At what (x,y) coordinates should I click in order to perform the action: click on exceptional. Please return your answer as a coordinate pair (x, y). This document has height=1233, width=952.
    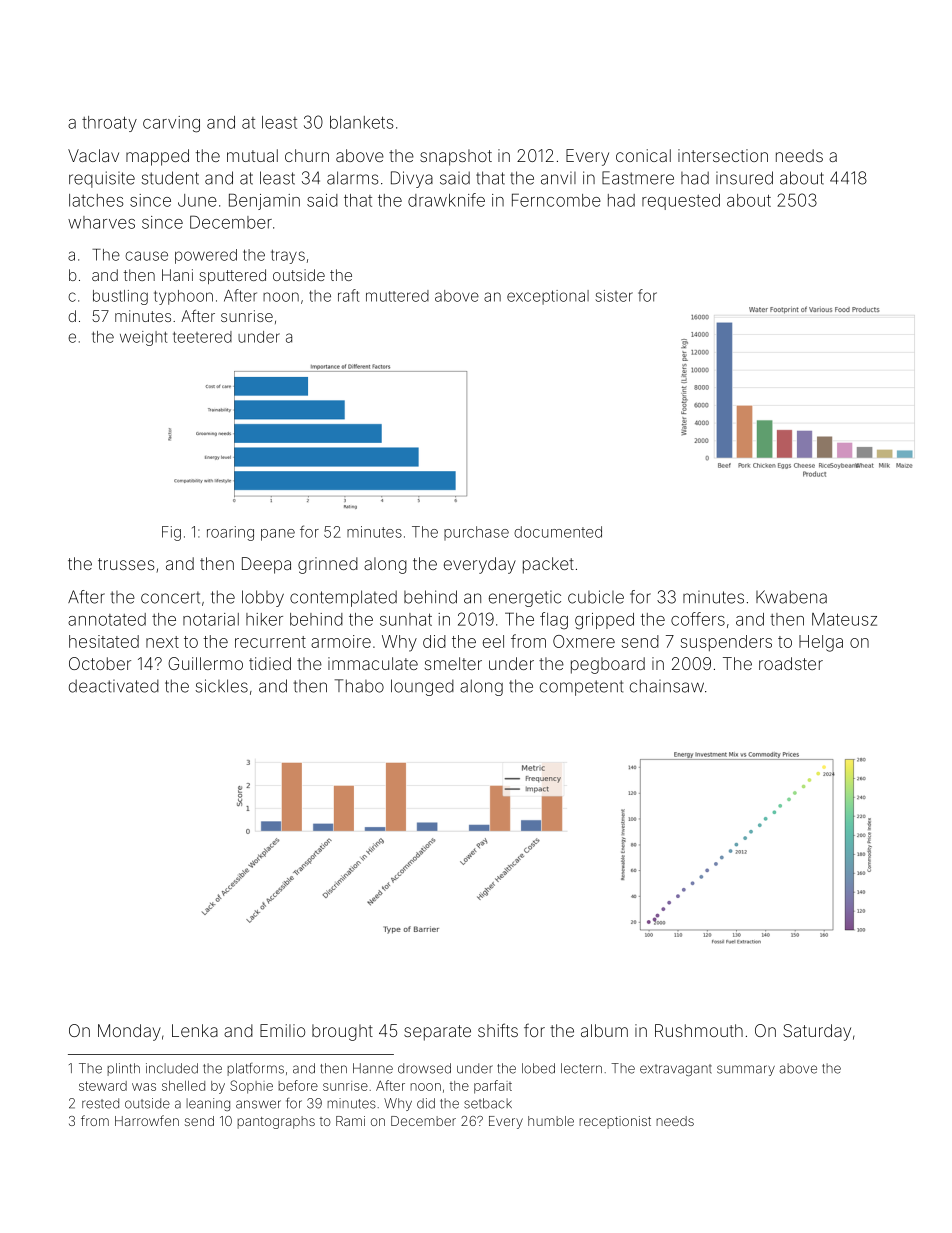
    Looking at the image, I should click on (548, 297).
